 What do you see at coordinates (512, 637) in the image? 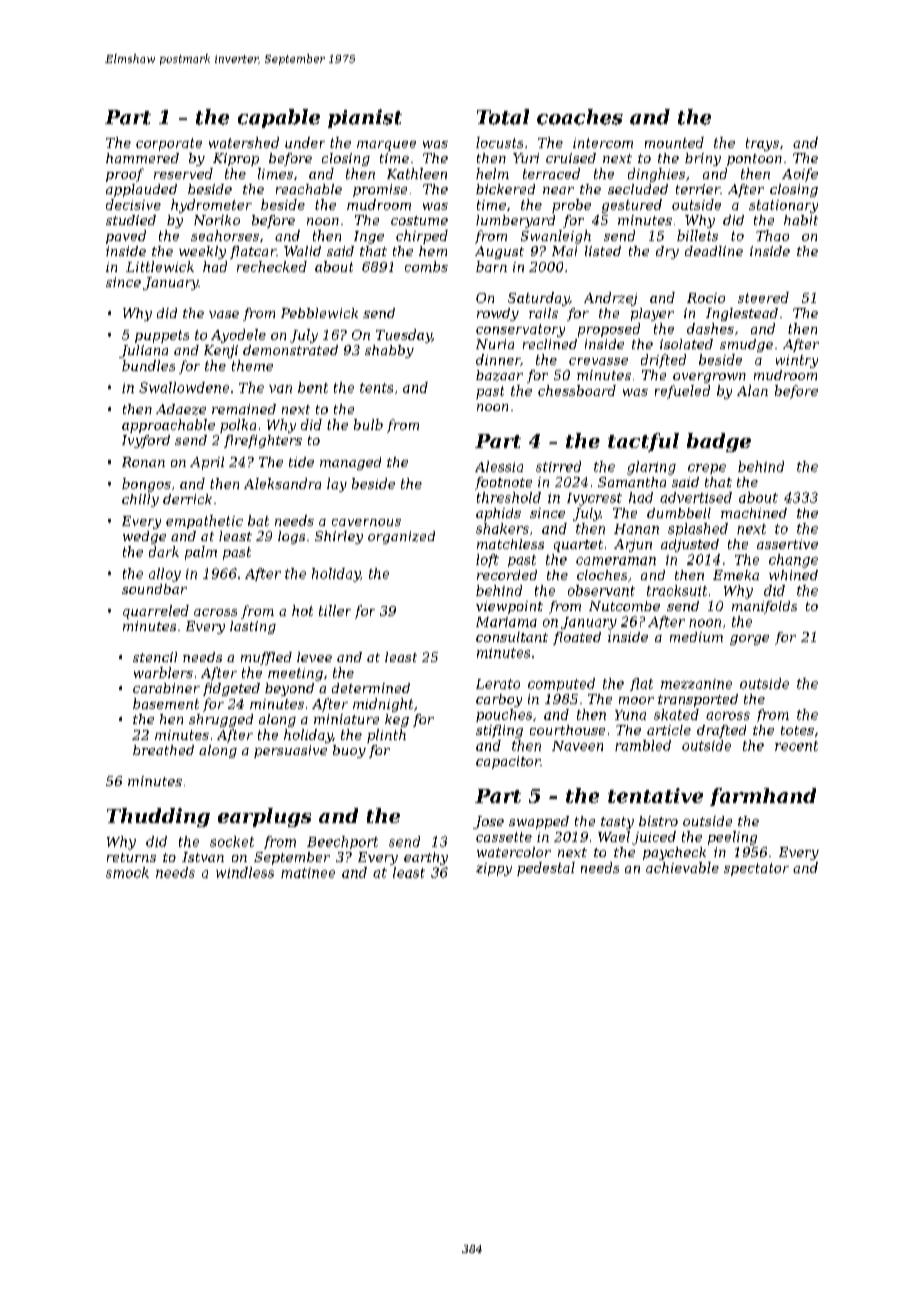
I see `consultant` at bounding box center [512, 637].
